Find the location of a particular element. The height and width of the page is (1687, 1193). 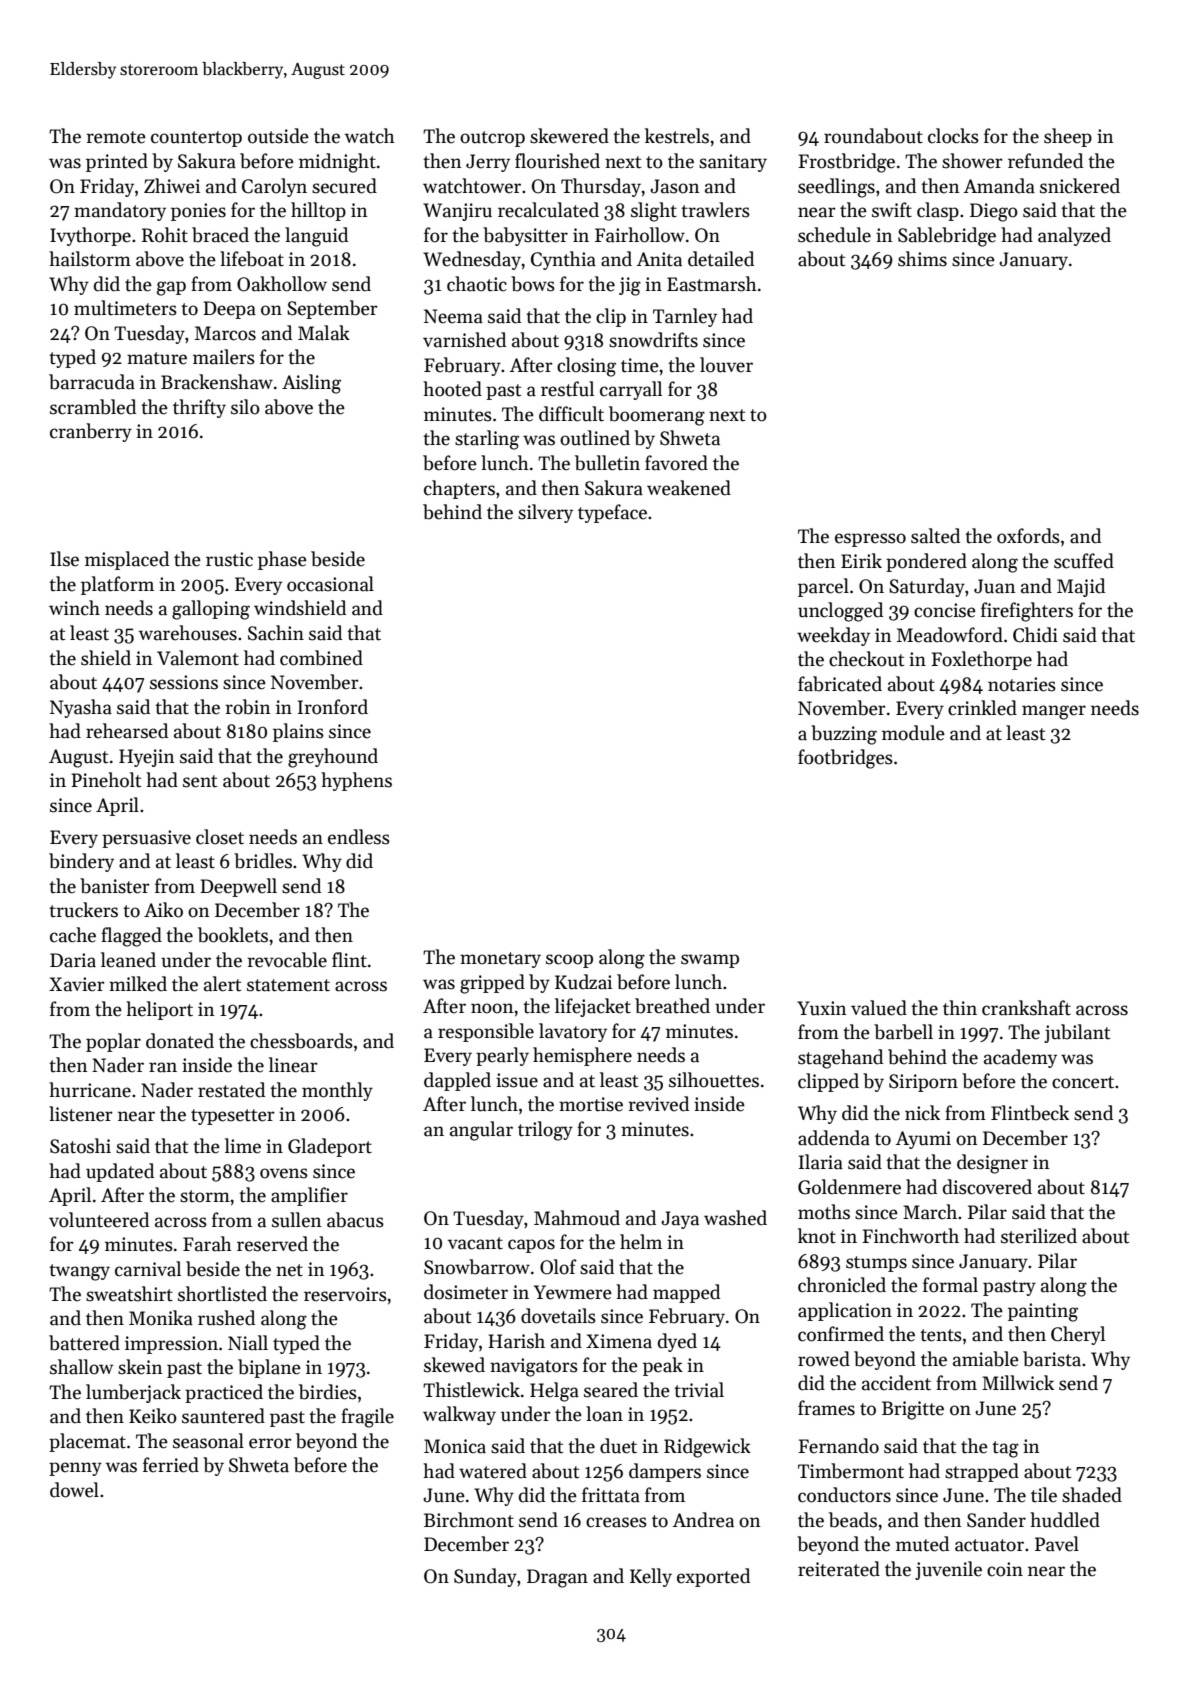

penny is located at coordinates (75, 1469).
